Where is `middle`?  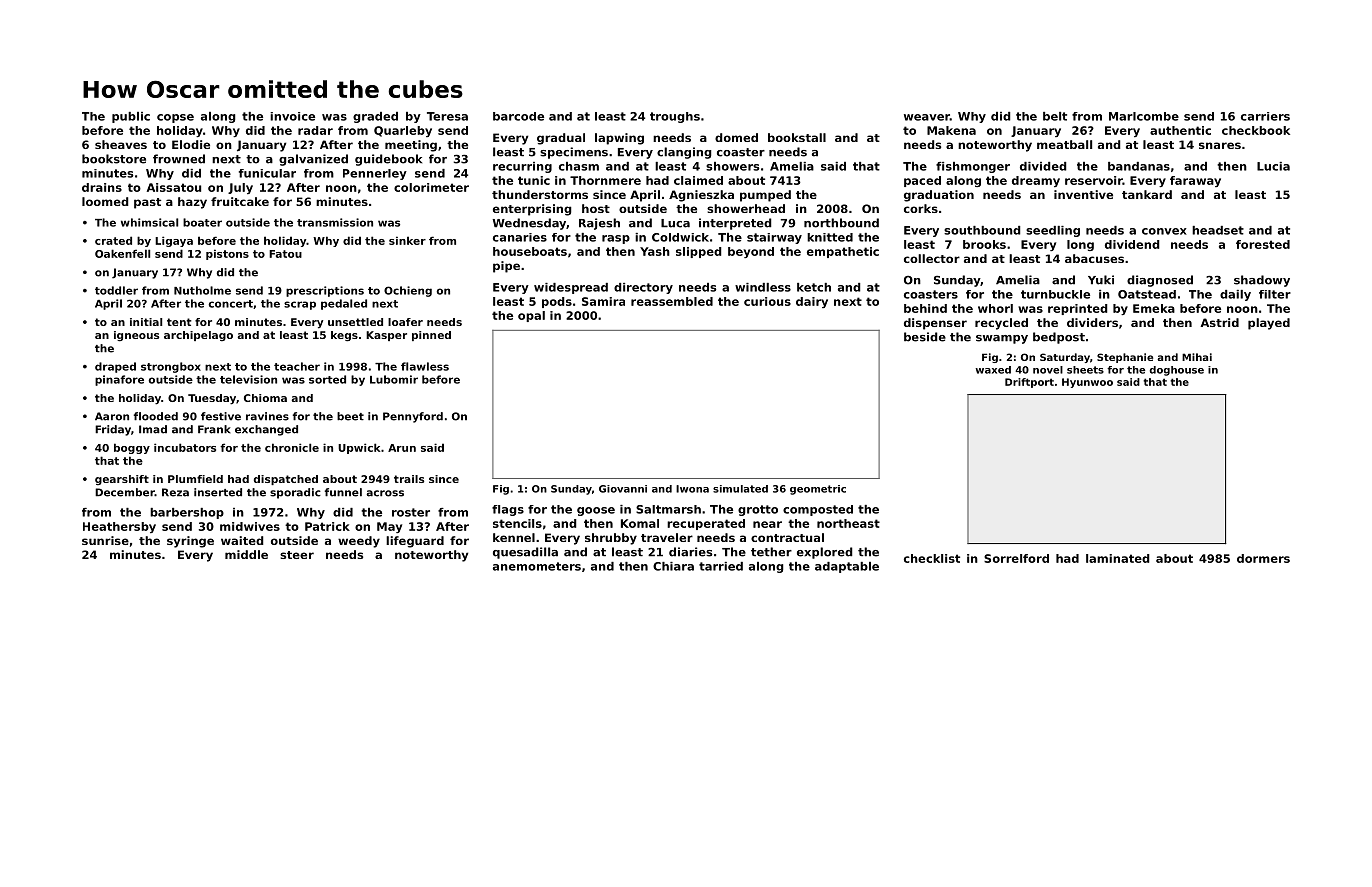
middle is located at coordinates (246, 554).
